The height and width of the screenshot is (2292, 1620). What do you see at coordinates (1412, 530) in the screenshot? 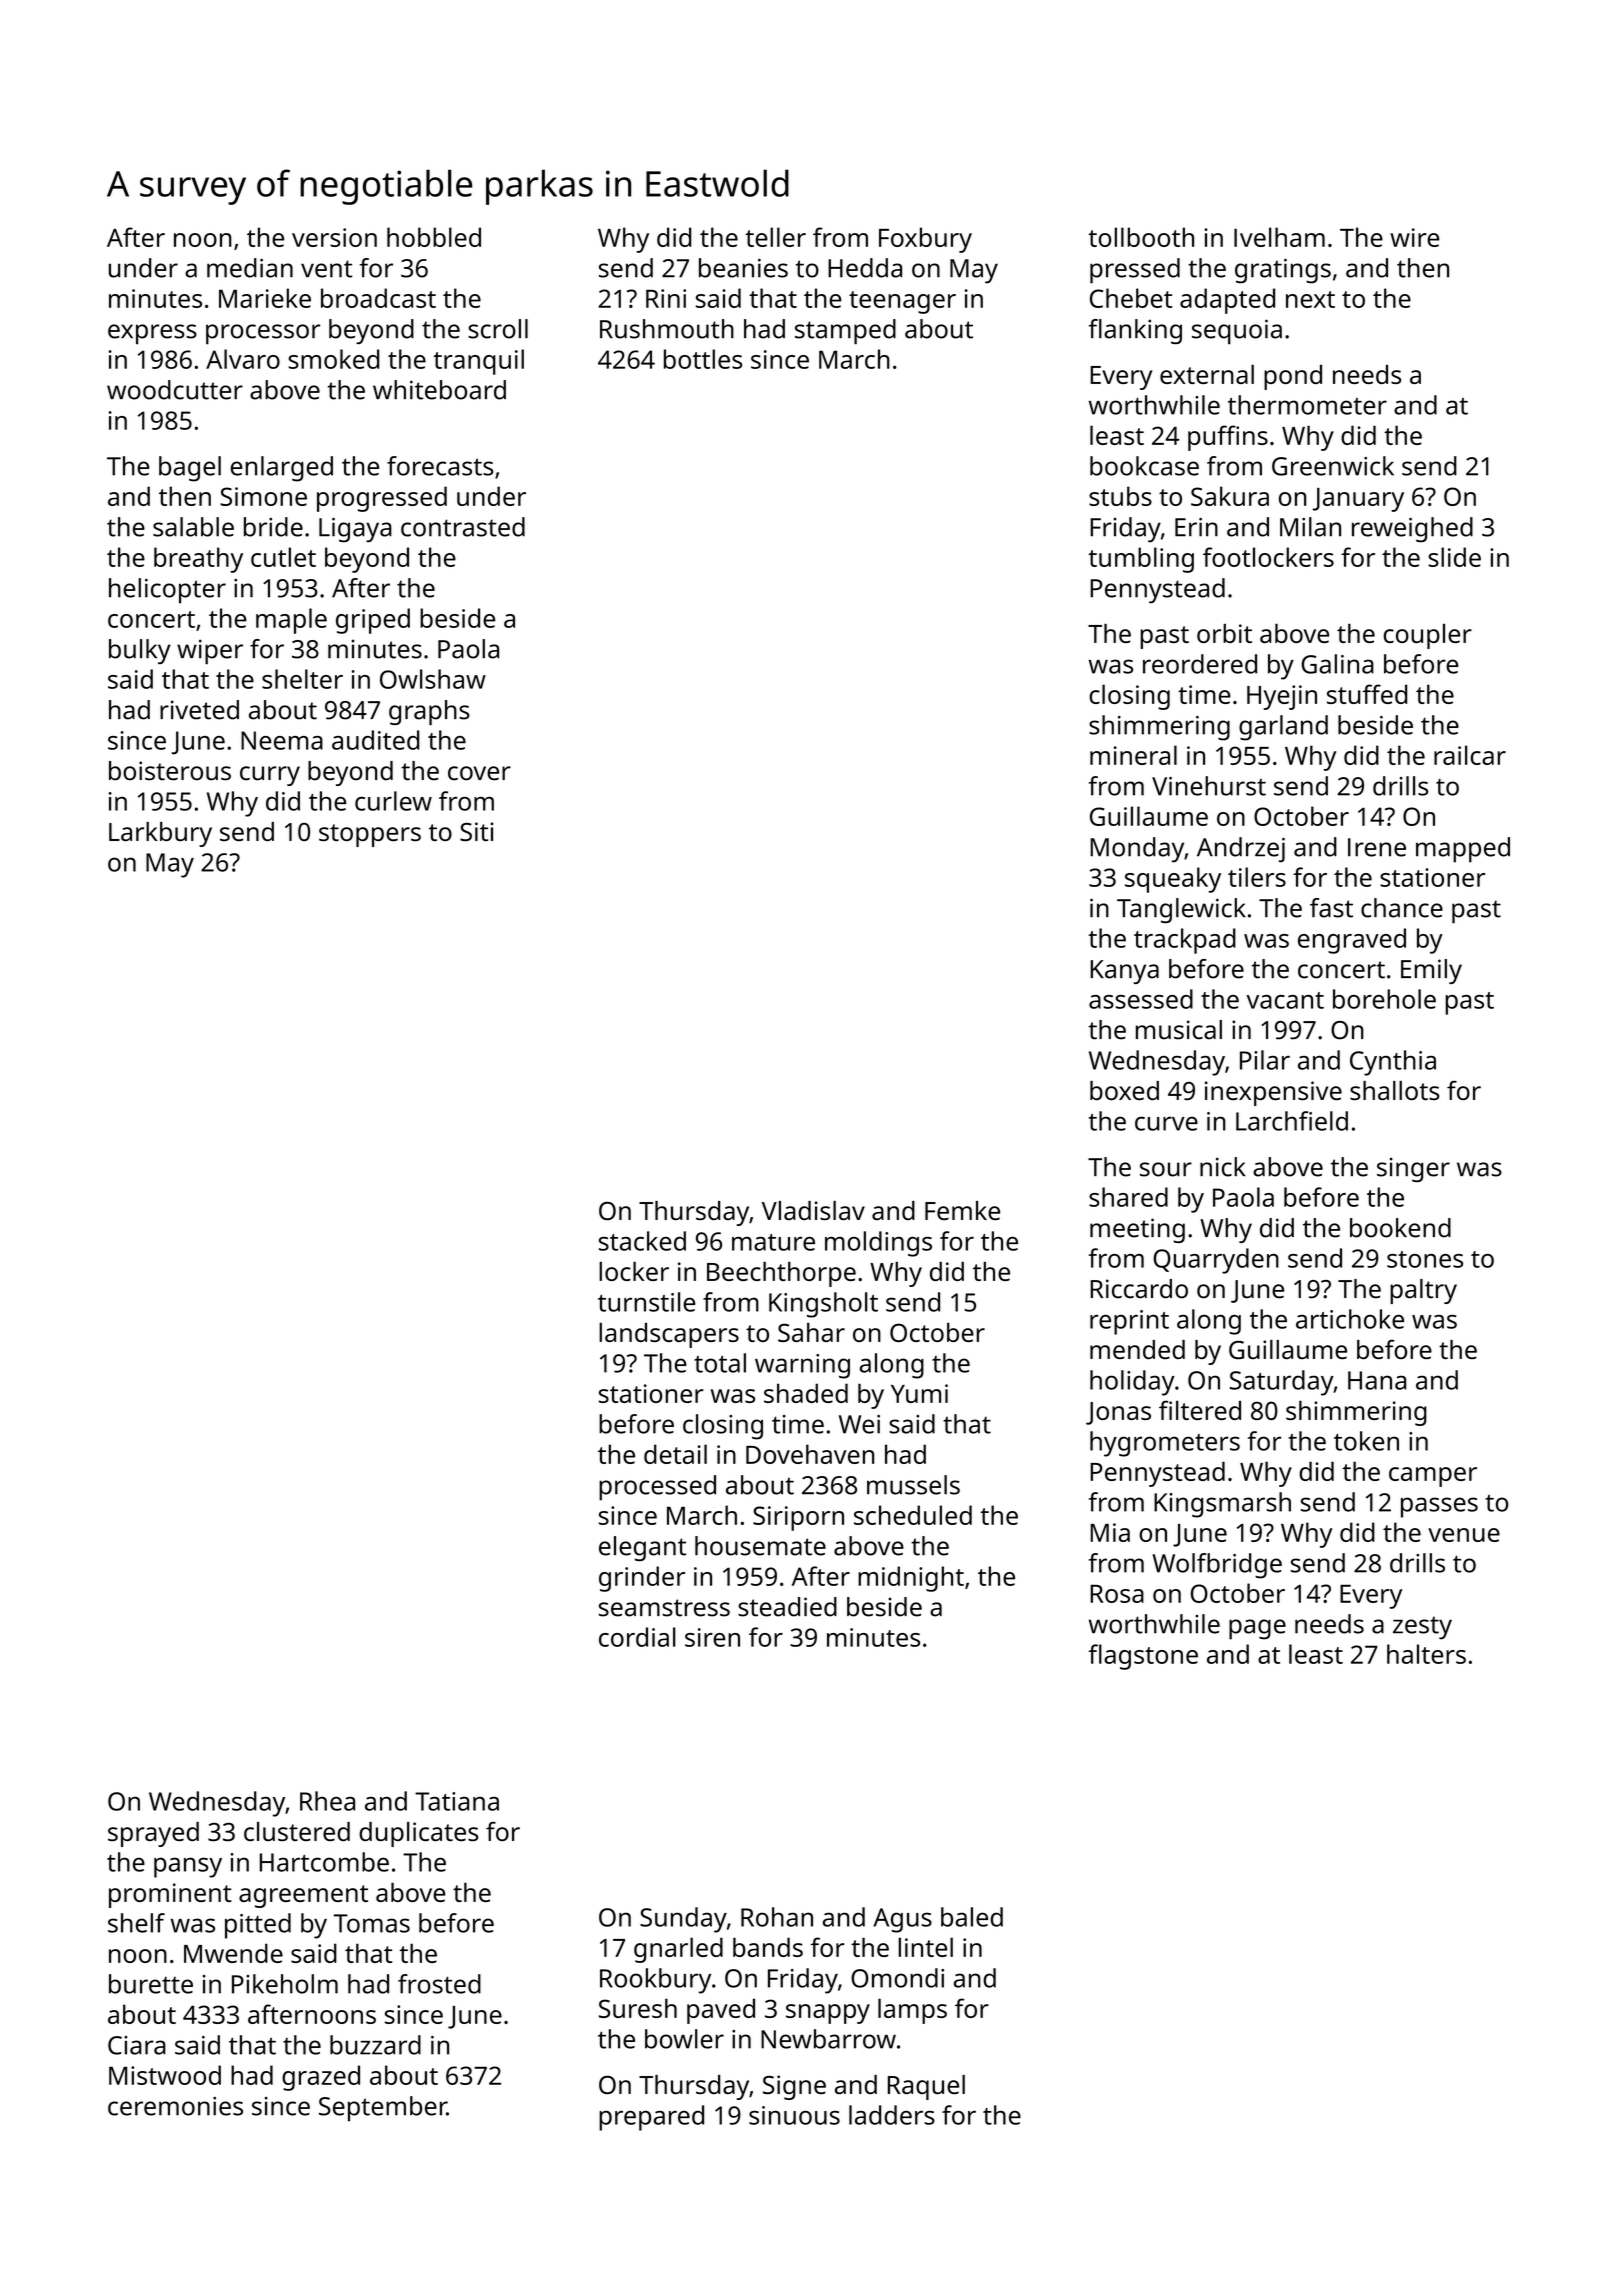
I see `reweighed` at bounding box center [1412, 530].
